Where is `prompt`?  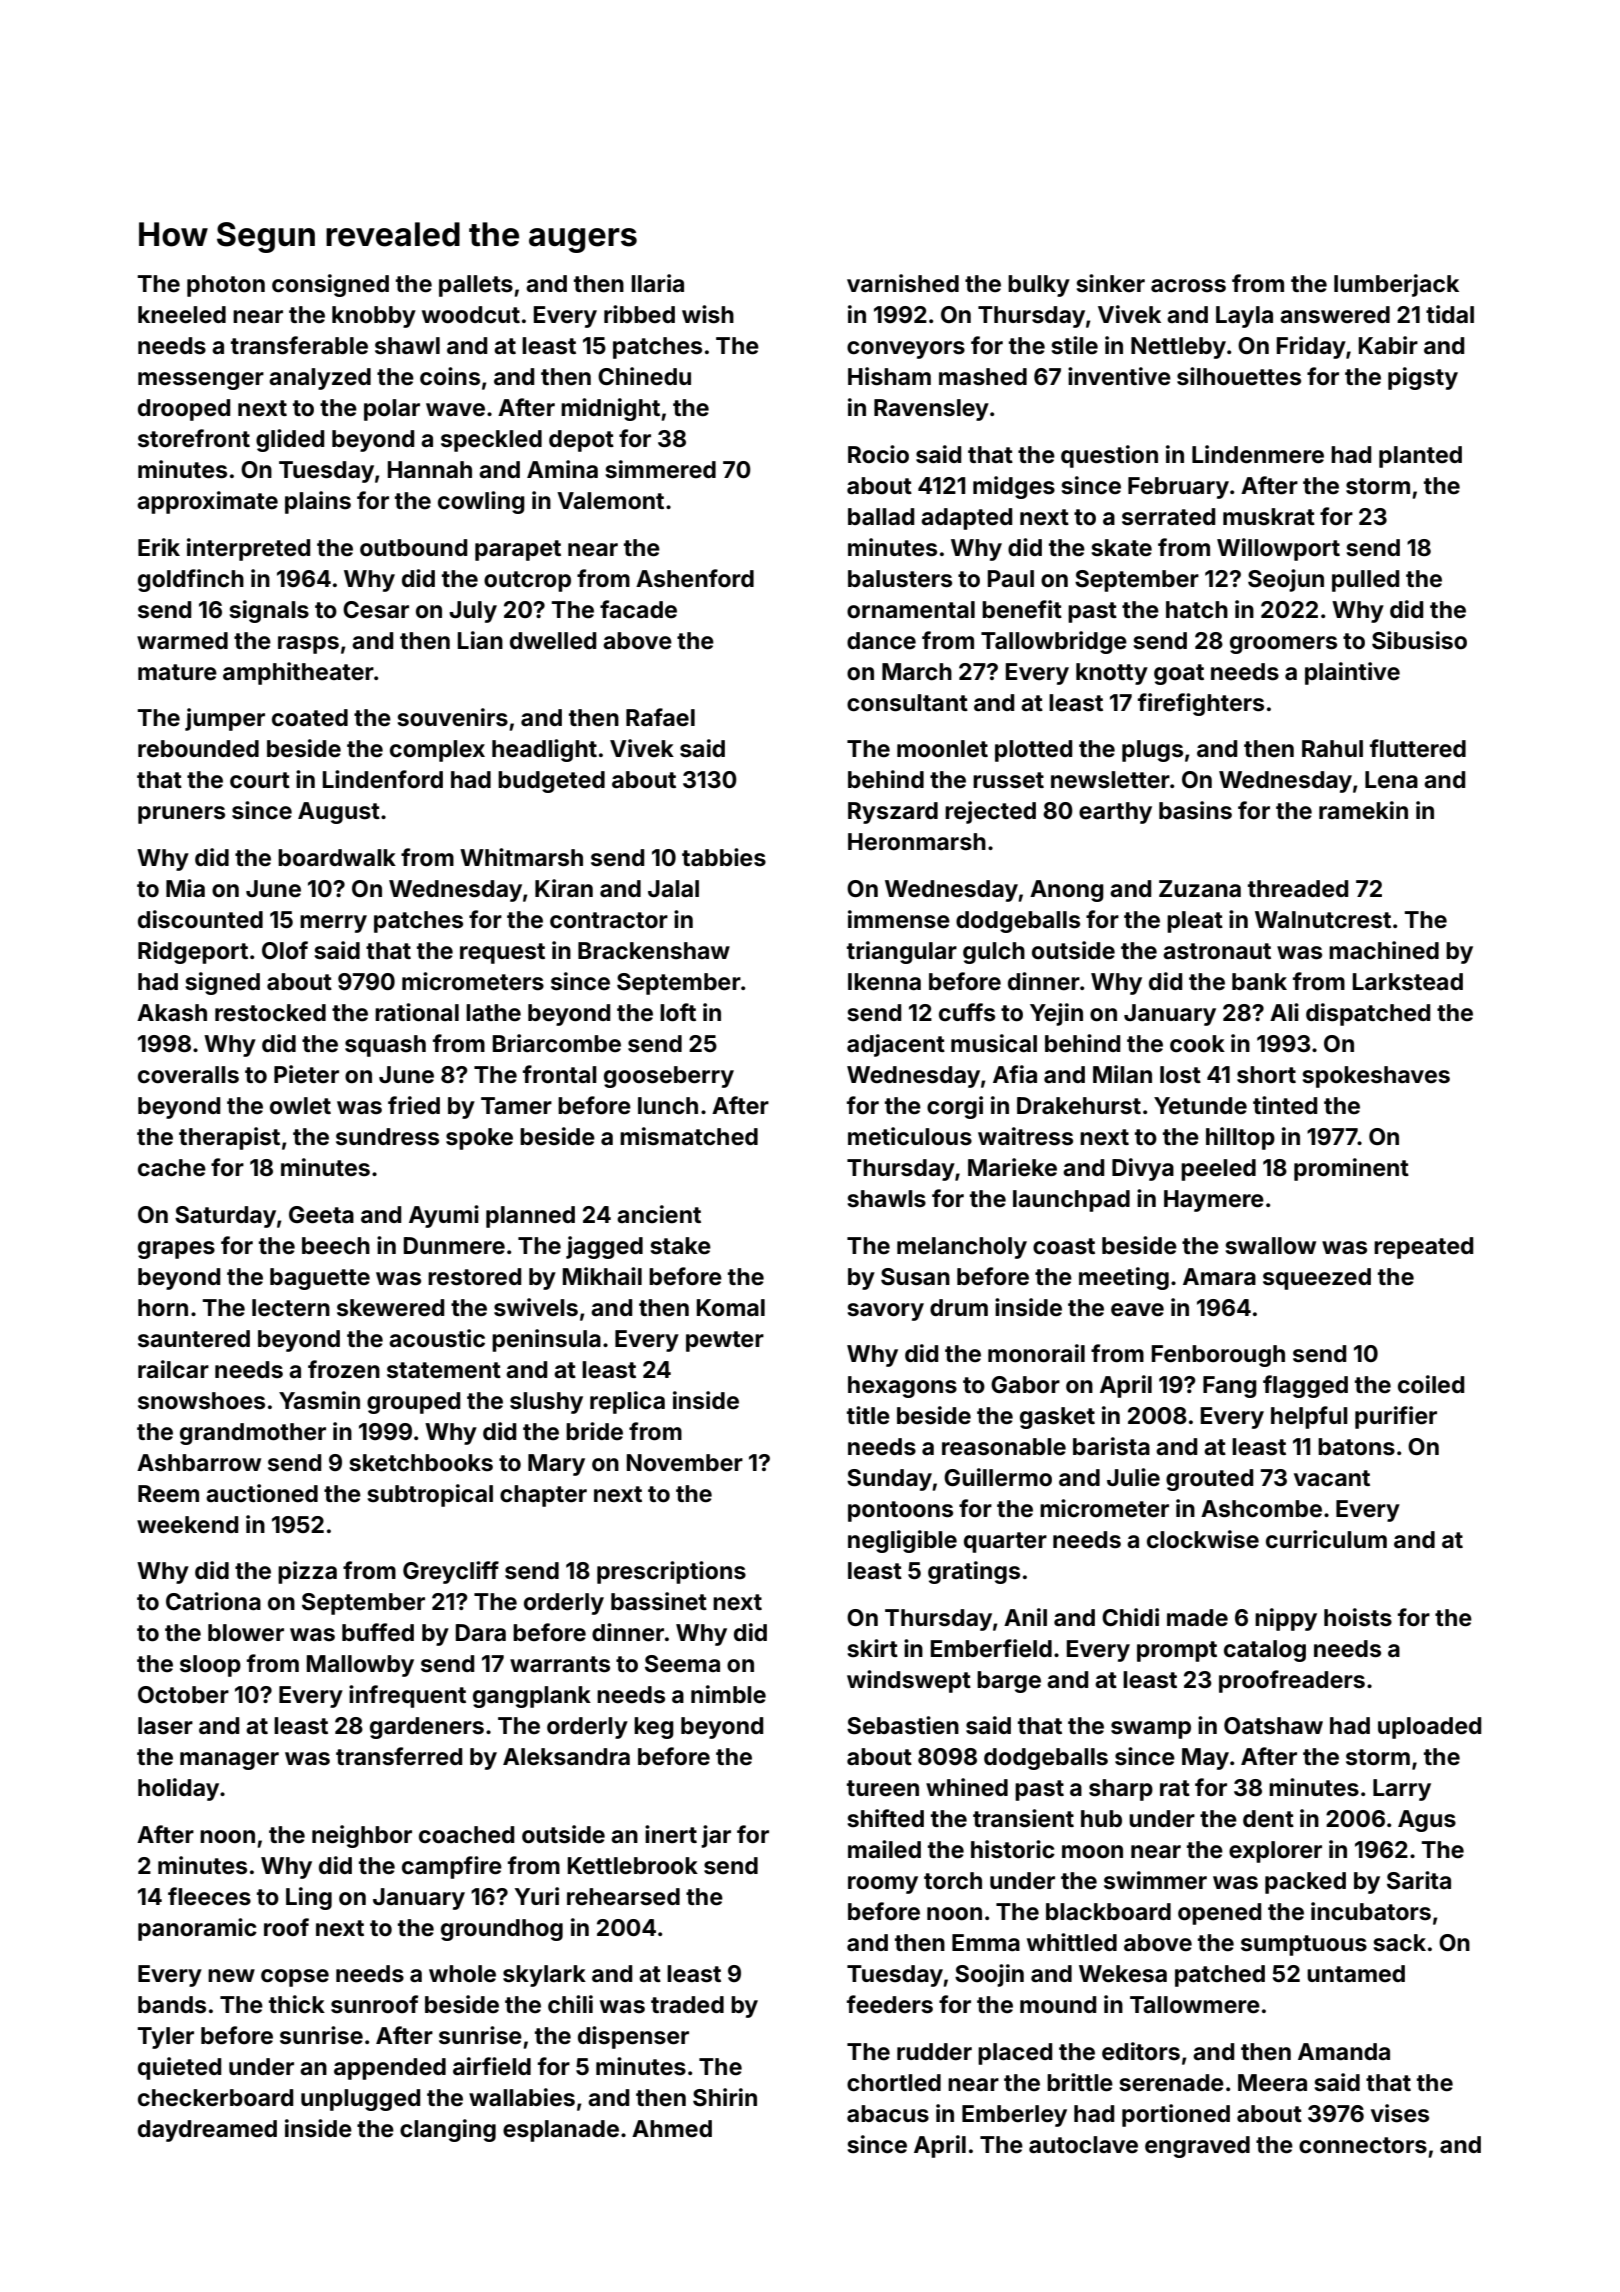 prompt is located at coordinates (1177, 1651).
